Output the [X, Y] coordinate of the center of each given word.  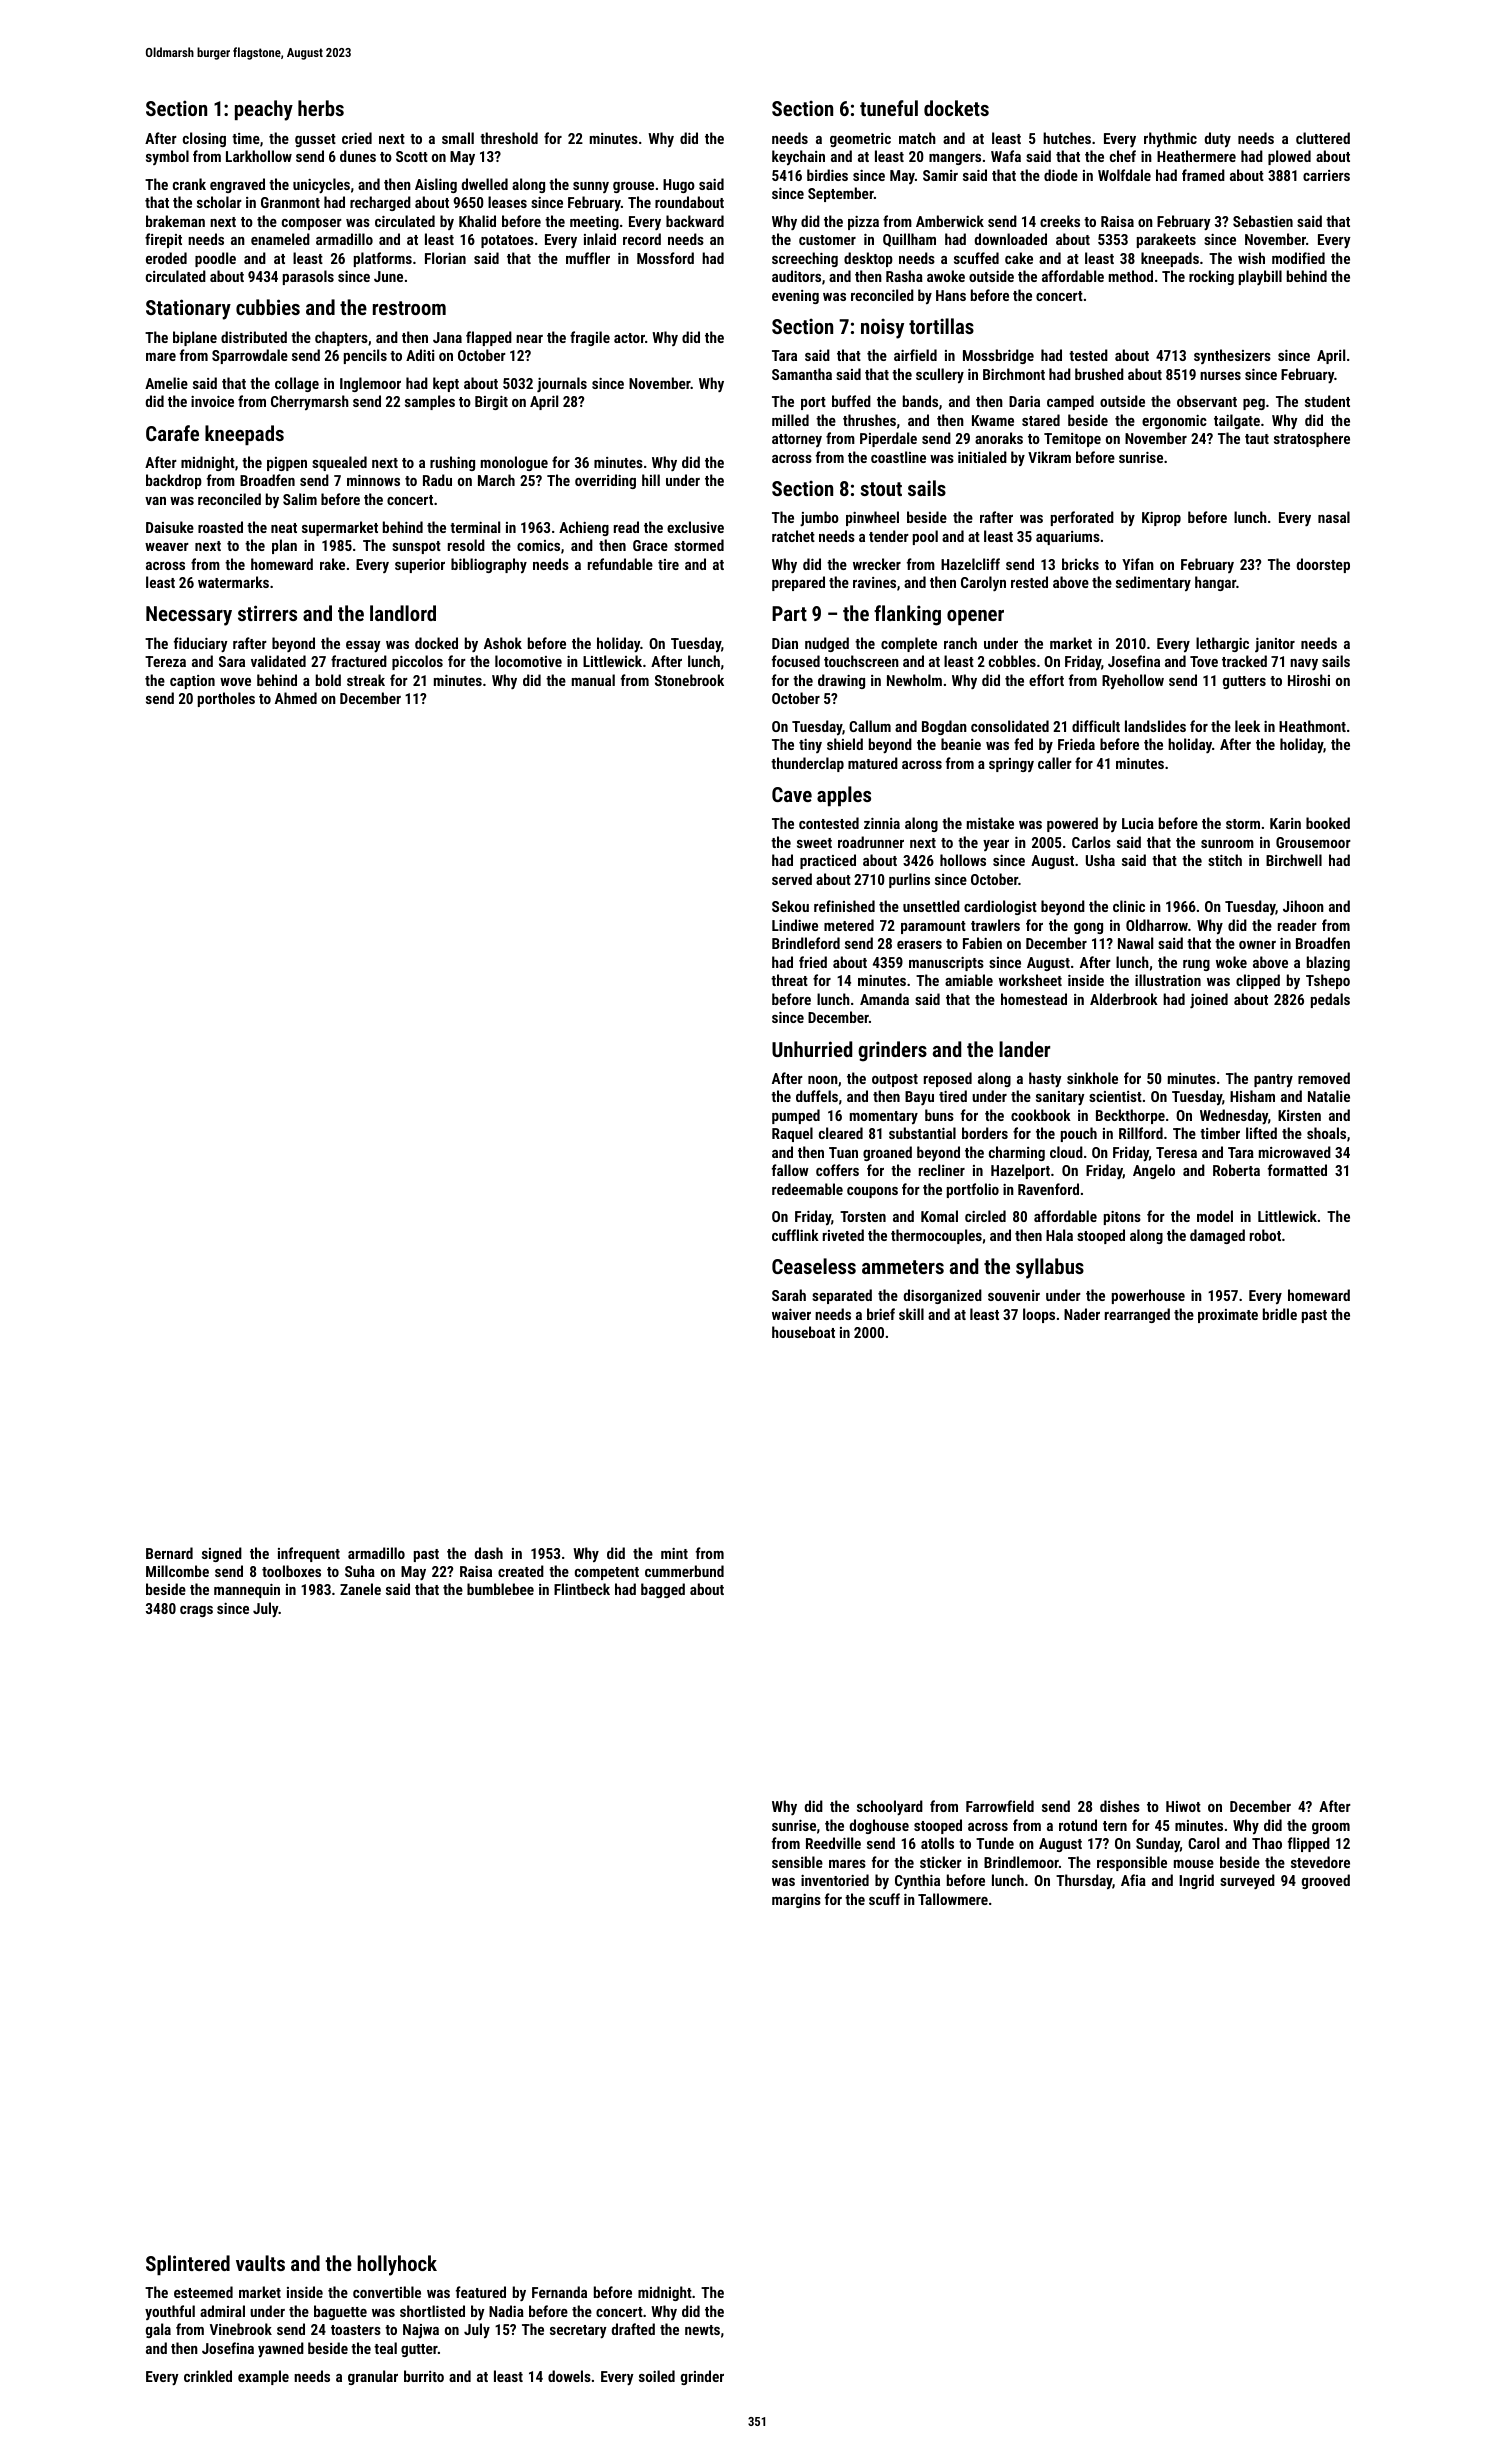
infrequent [309, 1554]
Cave [792, 794]
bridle [1280, 1314]
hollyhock [397, 2265]
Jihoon [1303, 906]
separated [842, 1296]
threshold [509, 138]
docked [436, 643]
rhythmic [1170, 139]
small [458, 138]
